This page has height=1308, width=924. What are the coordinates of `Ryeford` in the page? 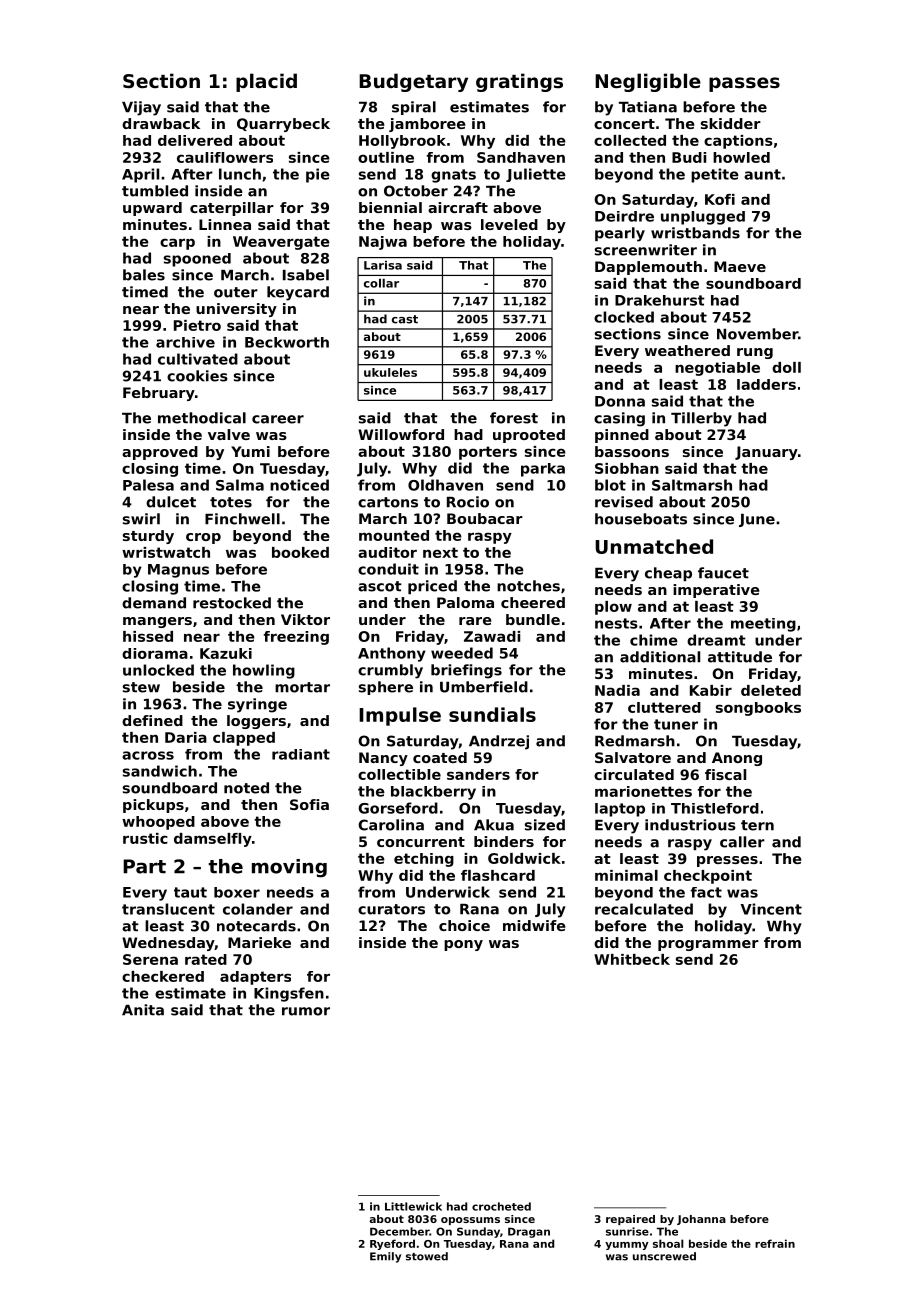 It's located at (392, 1244).
